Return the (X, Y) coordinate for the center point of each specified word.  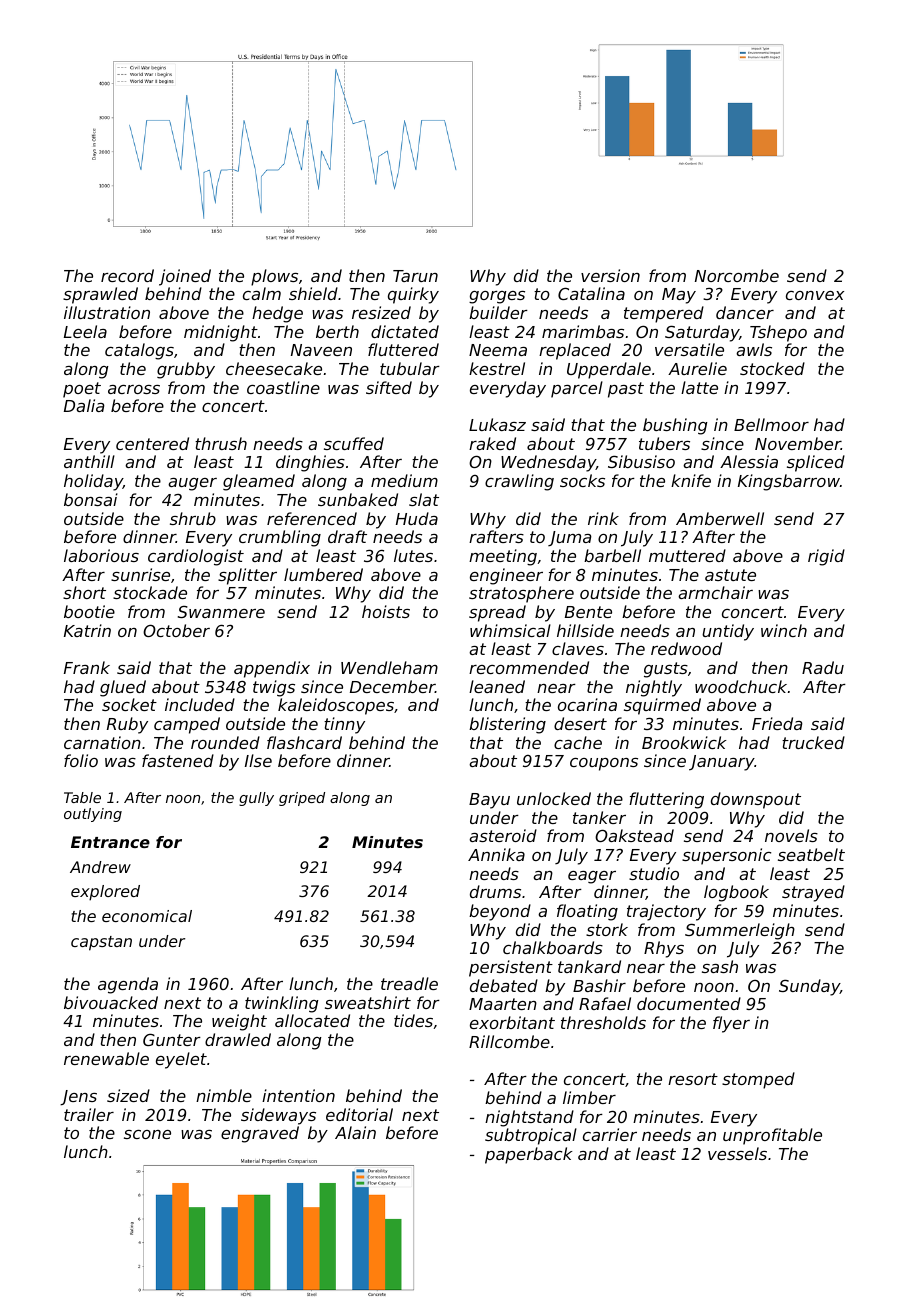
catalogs (139, 351)
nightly (654, 688)
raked (492, 443)
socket (129, 704)
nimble (224, 1095)
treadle (409, 983)
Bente (588, 612)
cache (578, 742)
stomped (758, 1080)
